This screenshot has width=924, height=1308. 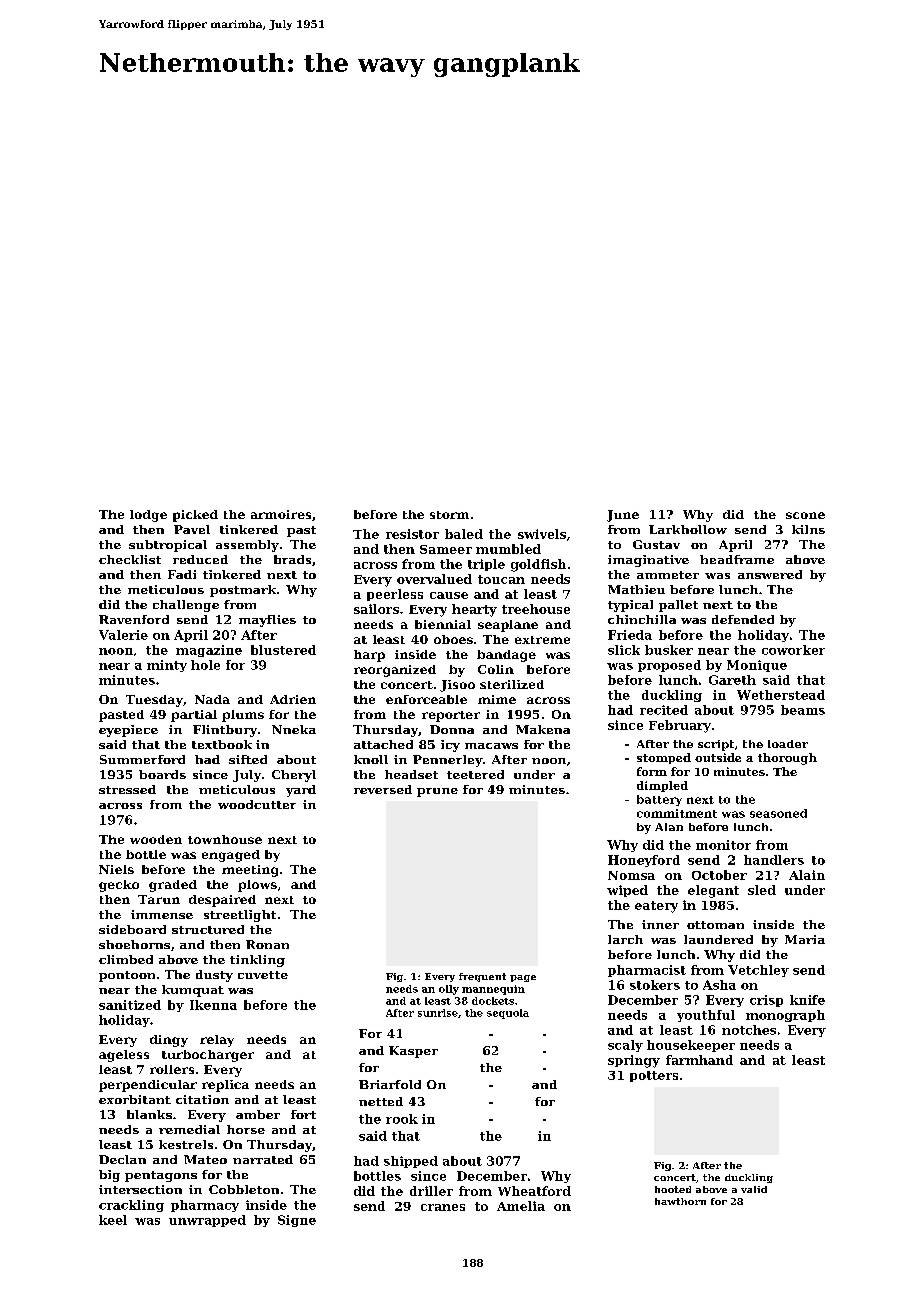 I want to click on extreme, so click(x=542, y=640).
